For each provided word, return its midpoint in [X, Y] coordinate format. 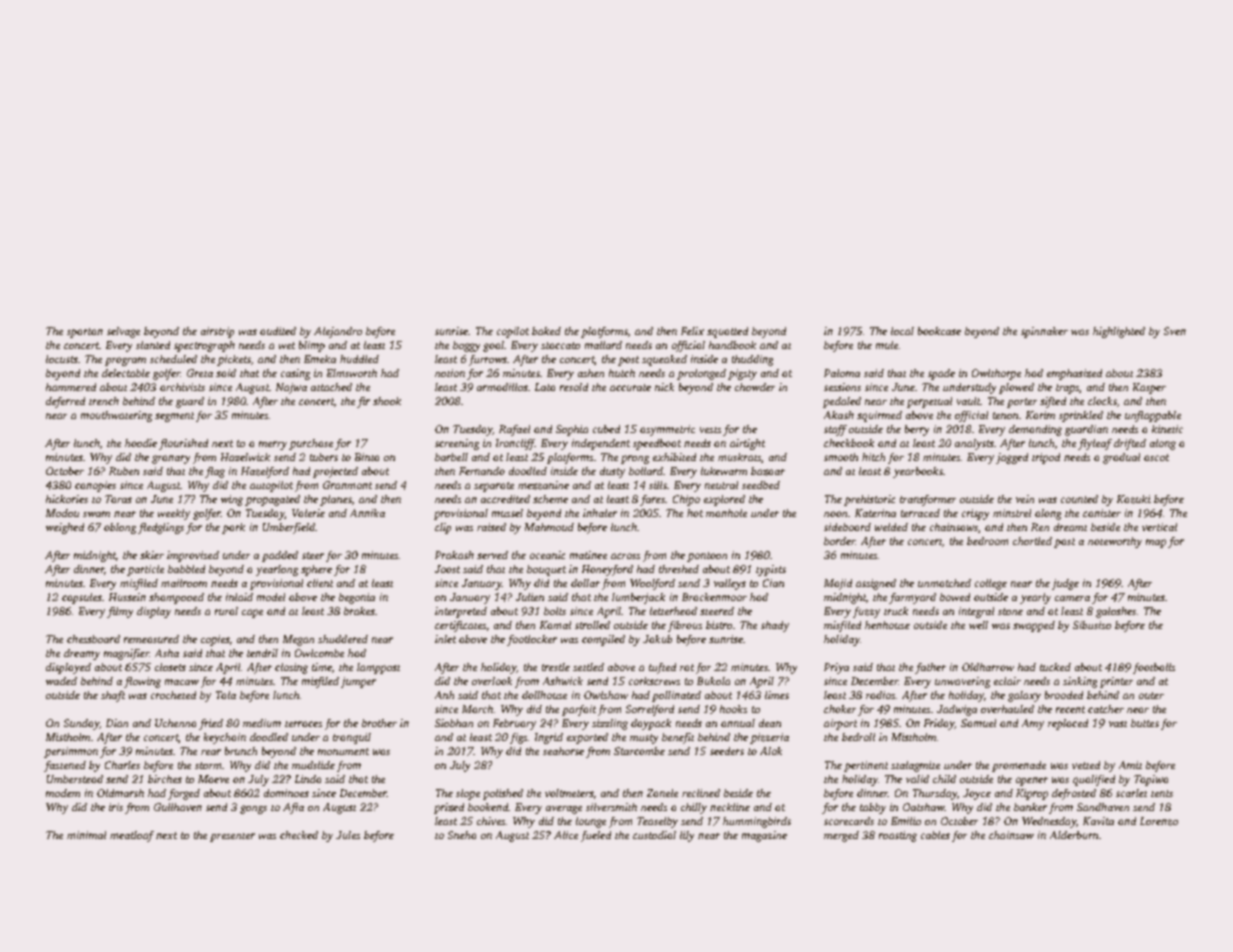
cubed [606, 429]
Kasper [1149, 388]
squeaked [664, 360]
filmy [120, 612]
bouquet [546, 570]
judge [1065, 584]
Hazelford [265, 472]
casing [295, 374]
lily [687, 836]
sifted [1053, 402]
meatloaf [132, 836]
